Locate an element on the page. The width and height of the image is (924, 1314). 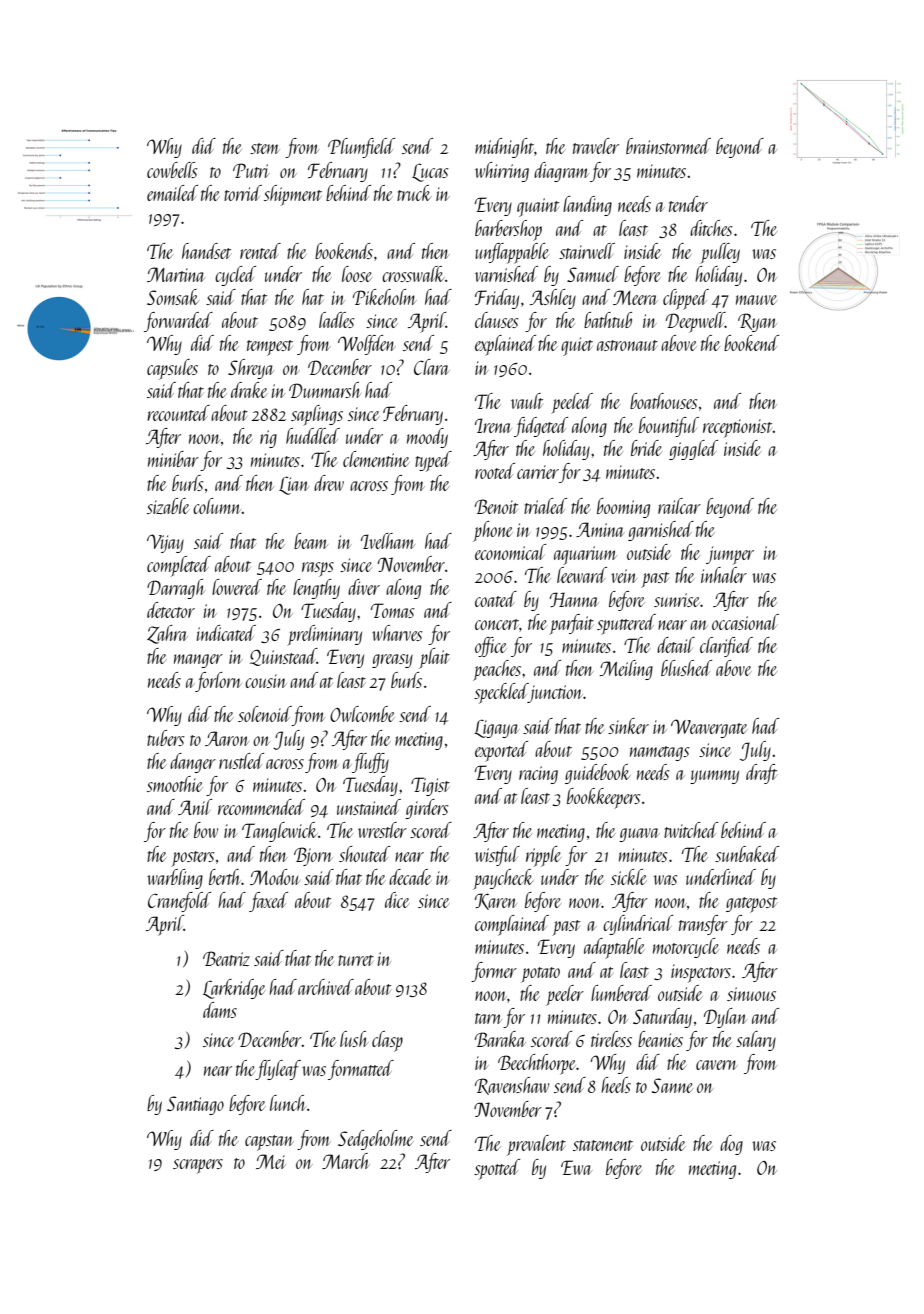
shipment is located at coordinates (293, 195).
